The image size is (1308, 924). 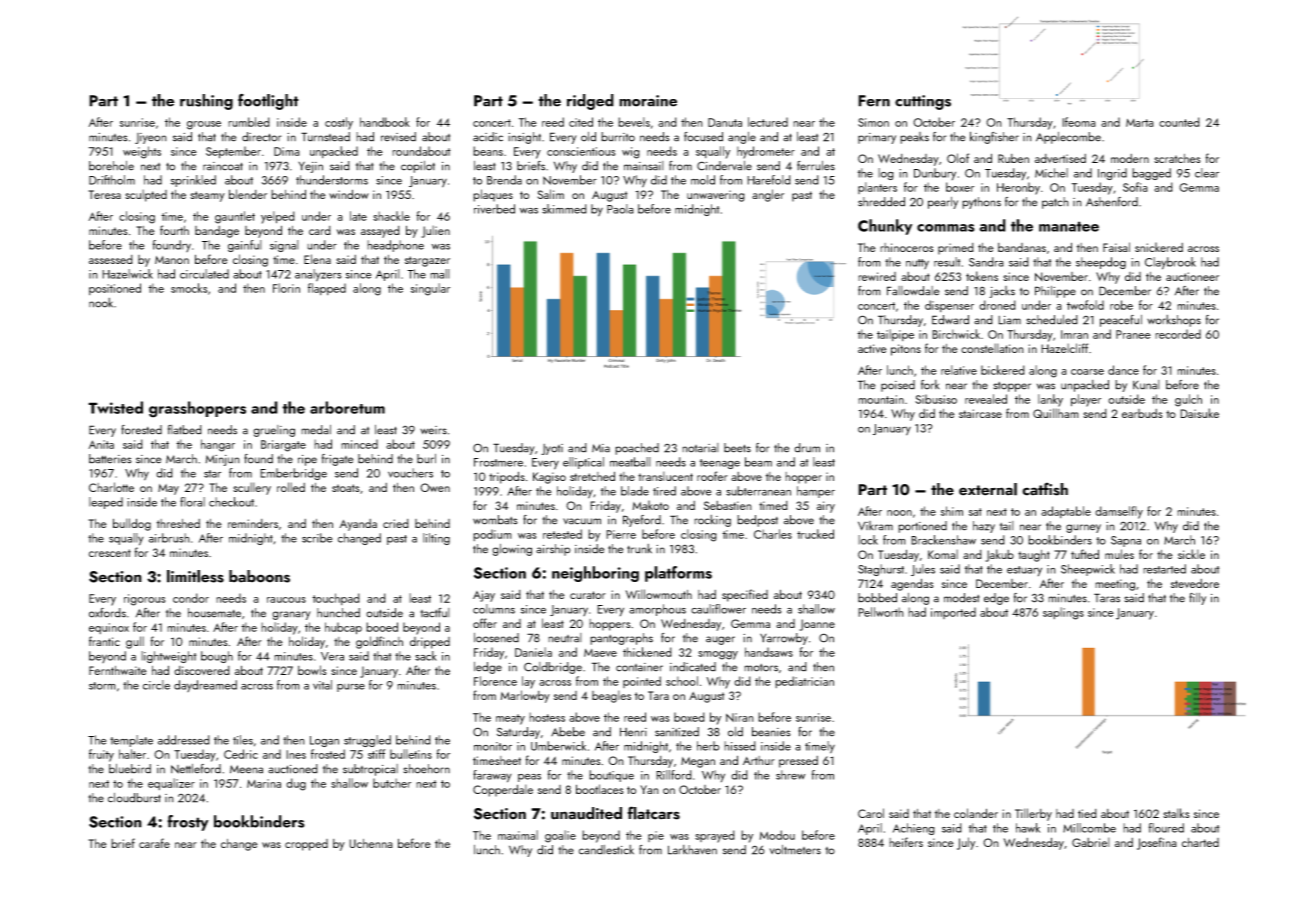 I want to click on cuttings, so click(x=923, y=102).
